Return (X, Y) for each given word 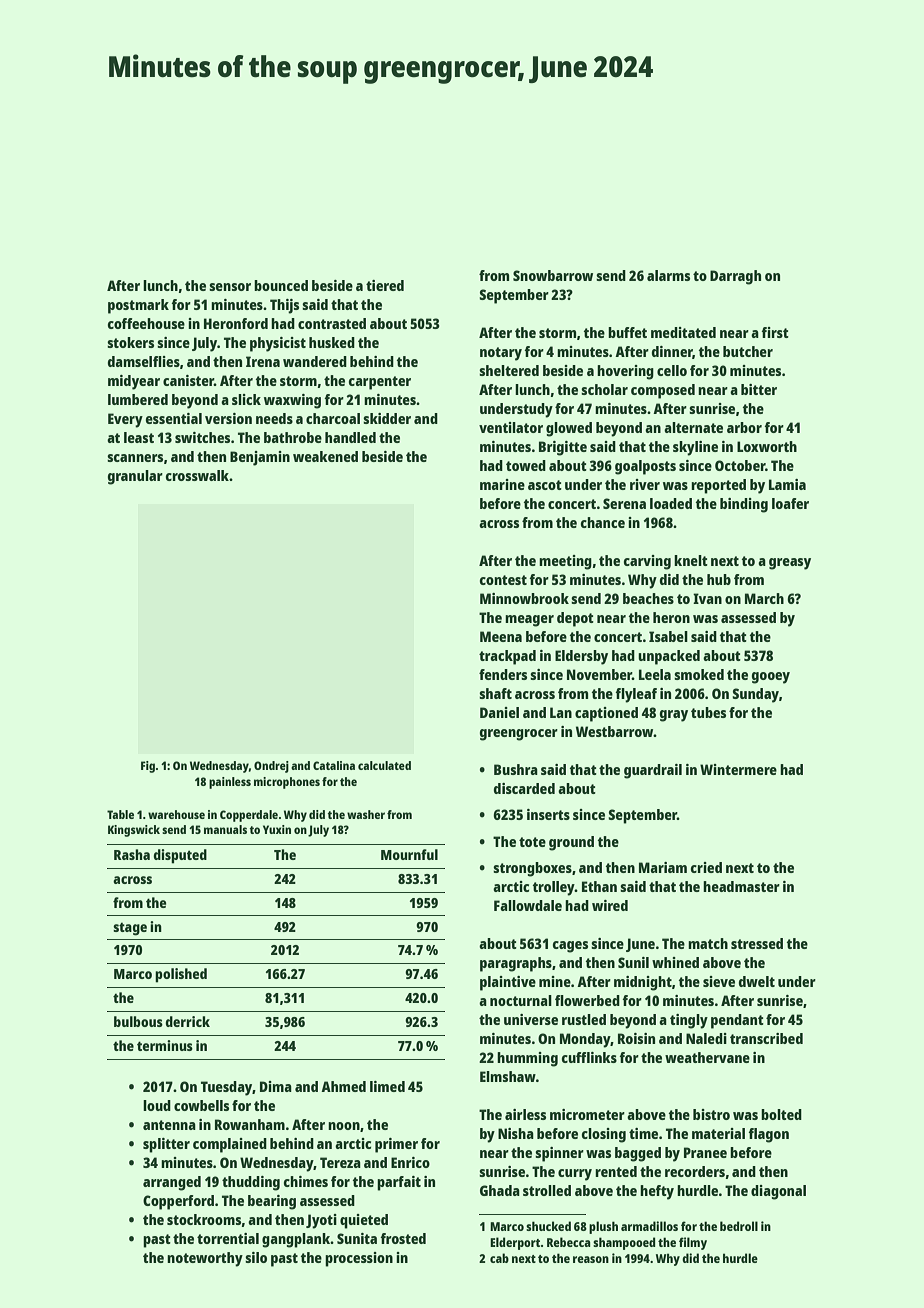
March (764, 598)
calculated (384, 765)
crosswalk (197, 475)
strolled (547, 1190)
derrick (187, 1021)
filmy (693, 1243)
